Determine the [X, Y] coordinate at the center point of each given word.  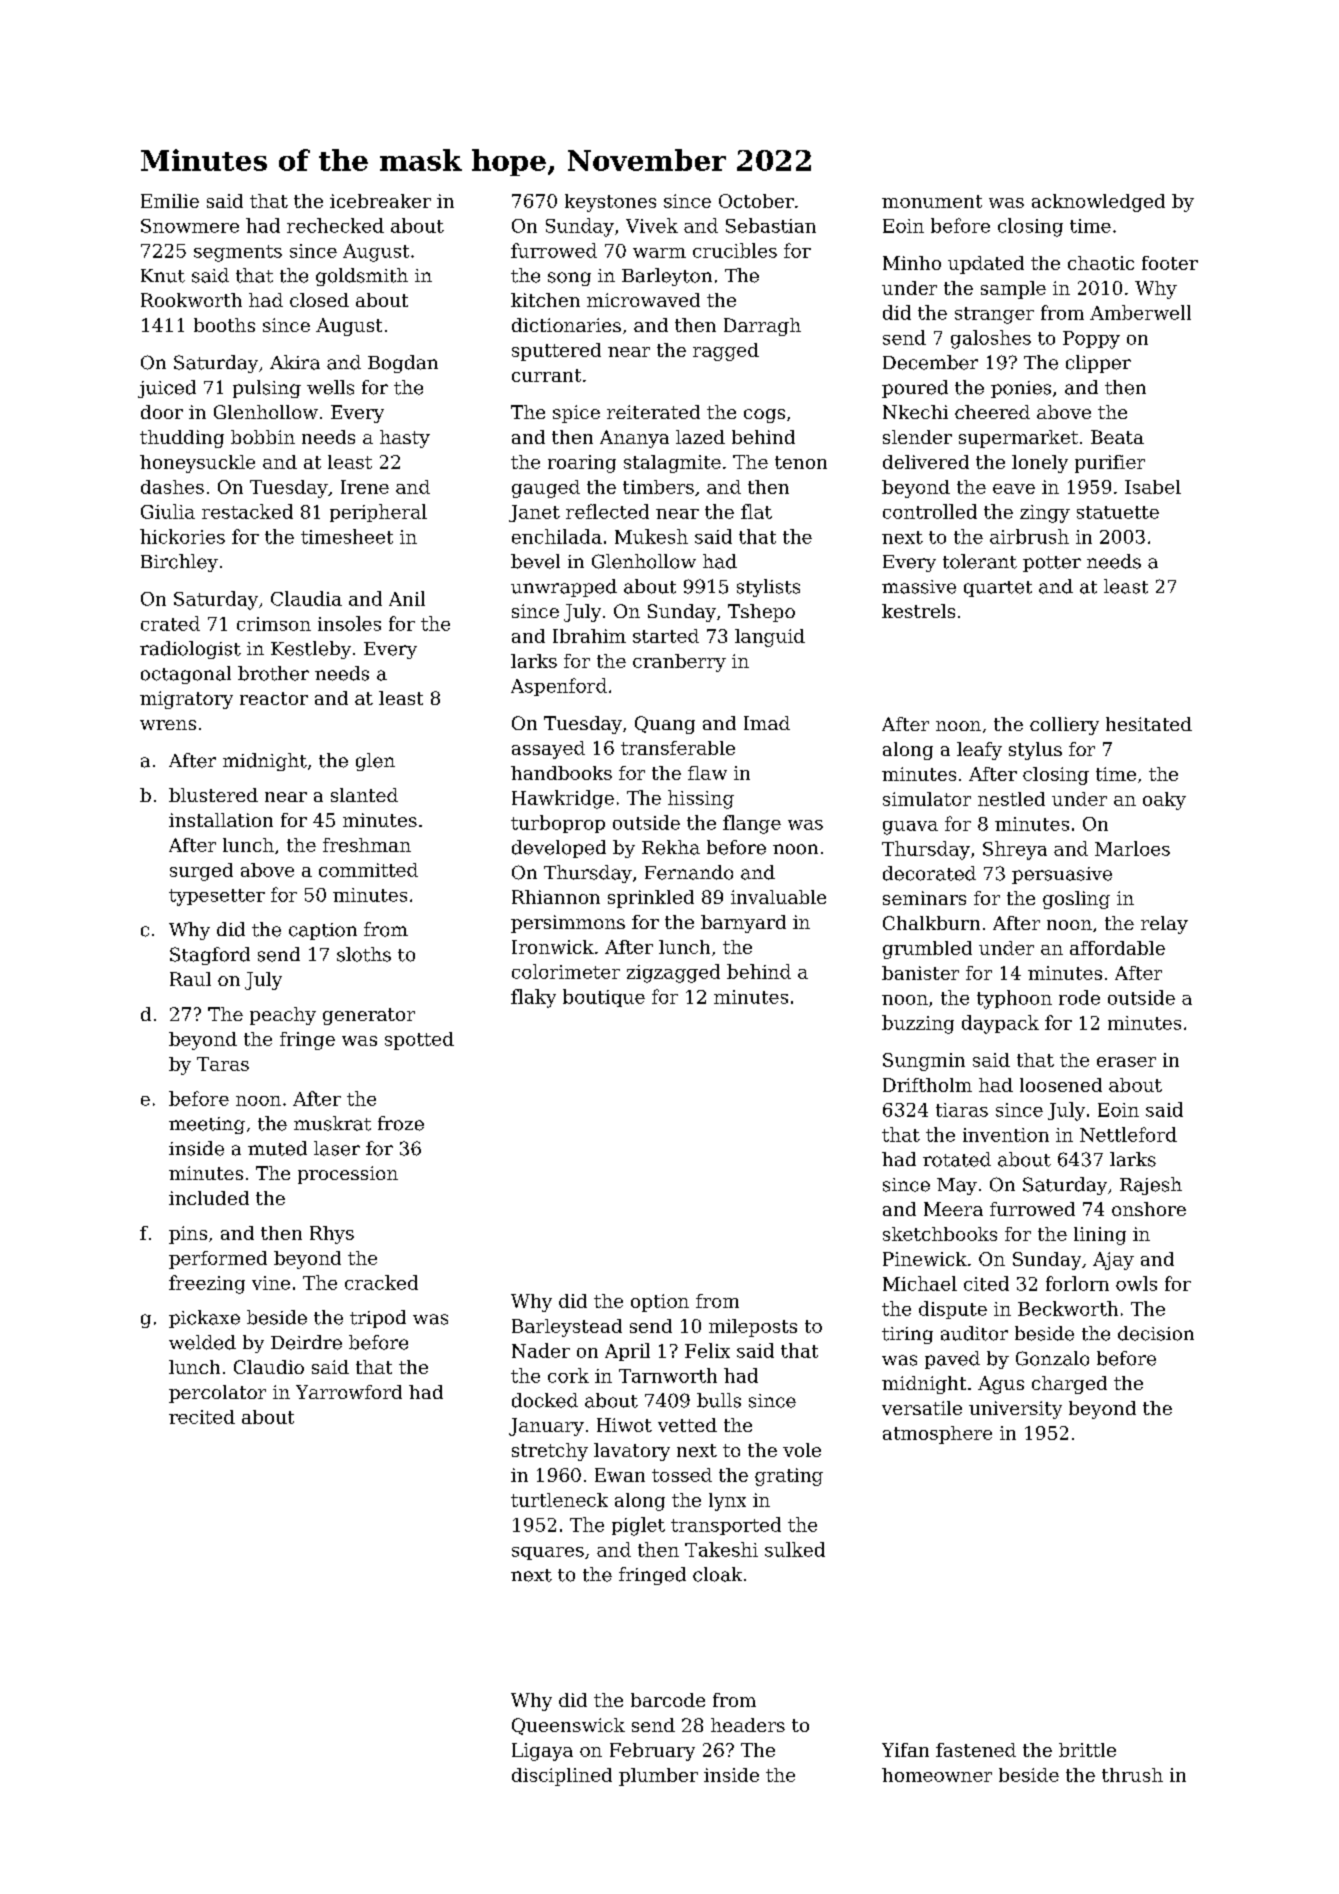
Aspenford [559, 687]
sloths [364, 954]
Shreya [1015, 850]
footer [1170, 263]
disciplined [562, 1777]
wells [330, 387]
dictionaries [566, 325]
